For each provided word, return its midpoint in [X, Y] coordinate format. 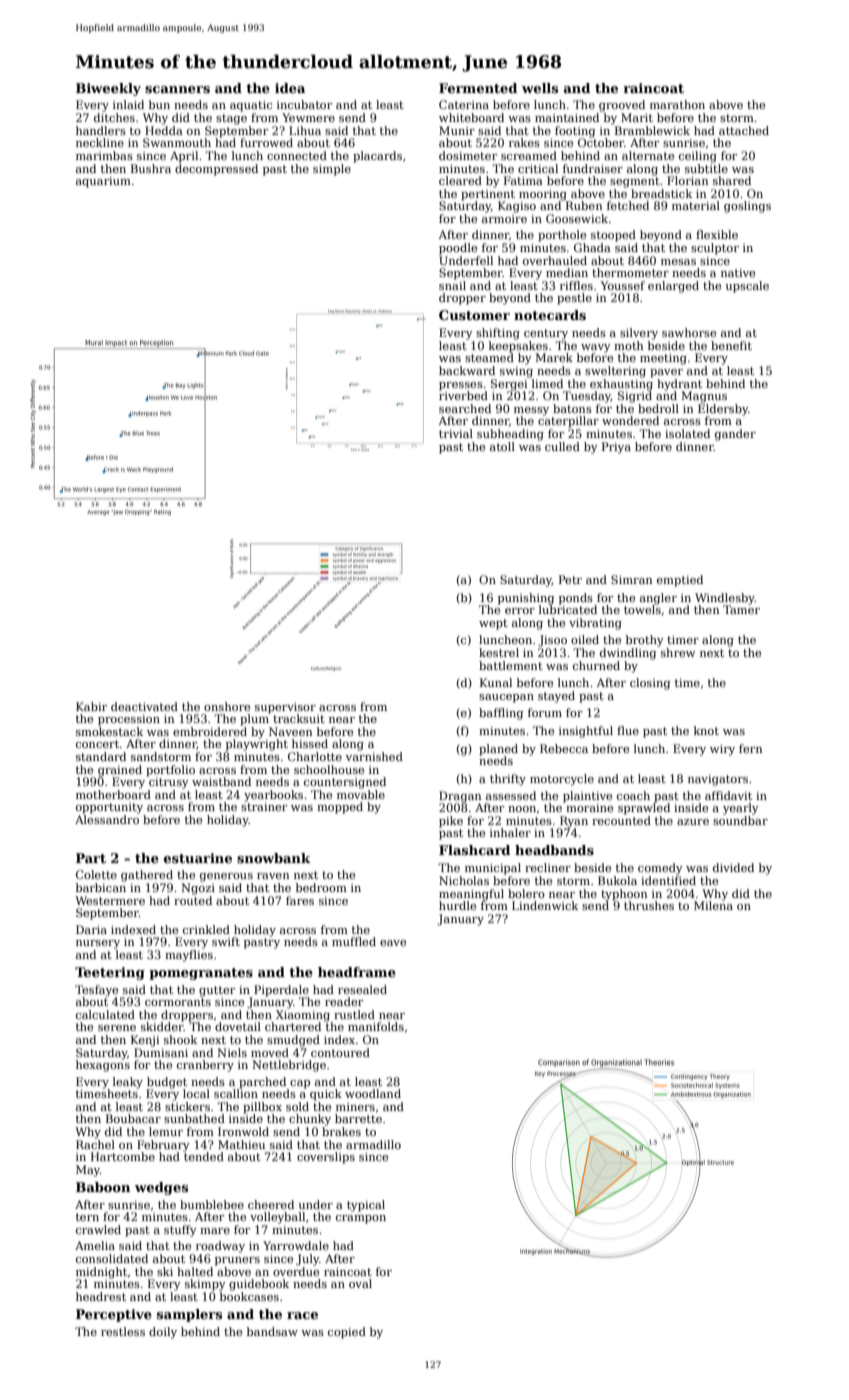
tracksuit [299, 718]
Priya [616, 448]
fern [750, 748]
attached [744, 130]
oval [360, 1283]
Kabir [91, 706]
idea [290, 88]
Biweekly [108, 89]
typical [366, 1206]
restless [123, 1331]
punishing [526, 599]
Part [91, 858]
